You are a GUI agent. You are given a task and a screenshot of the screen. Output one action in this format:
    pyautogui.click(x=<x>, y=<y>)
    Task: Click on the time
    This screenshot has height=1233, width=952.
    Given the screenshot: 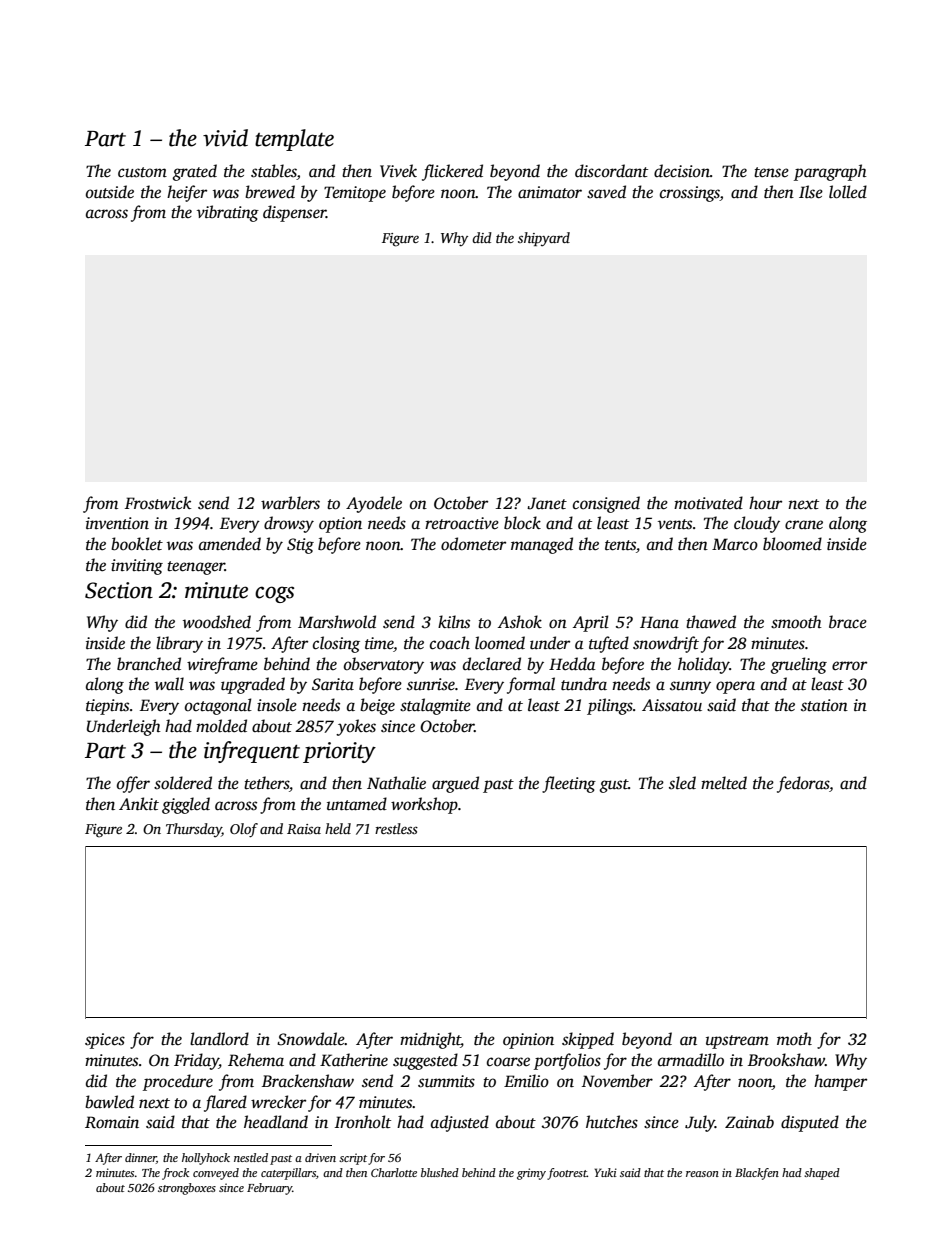 What is the action you would take?
    pyautogui.click(x=379, y=643)
